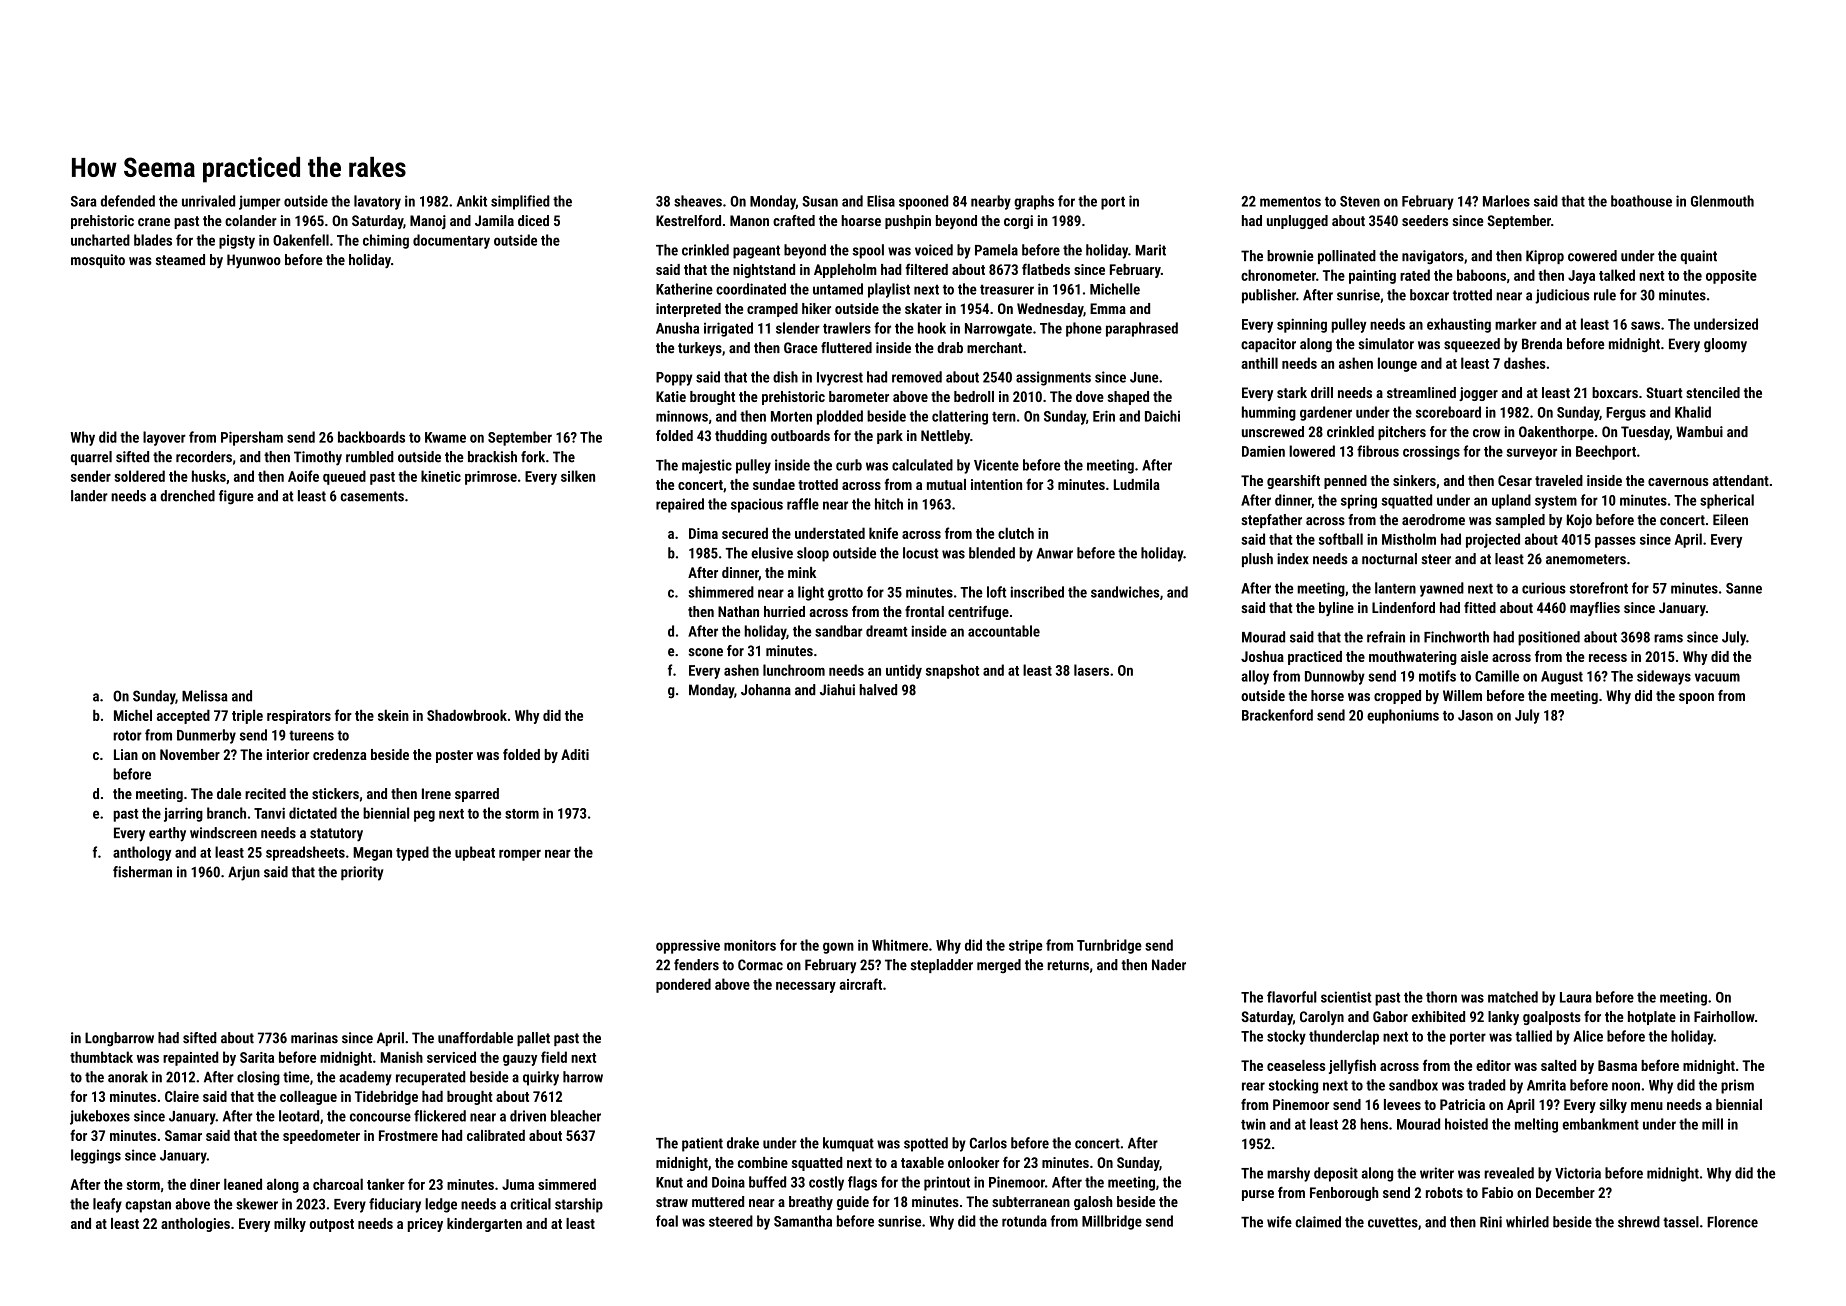 This screenshot has width=1846, height=1306. I want to click on Stuart, so click(1664, 392).
